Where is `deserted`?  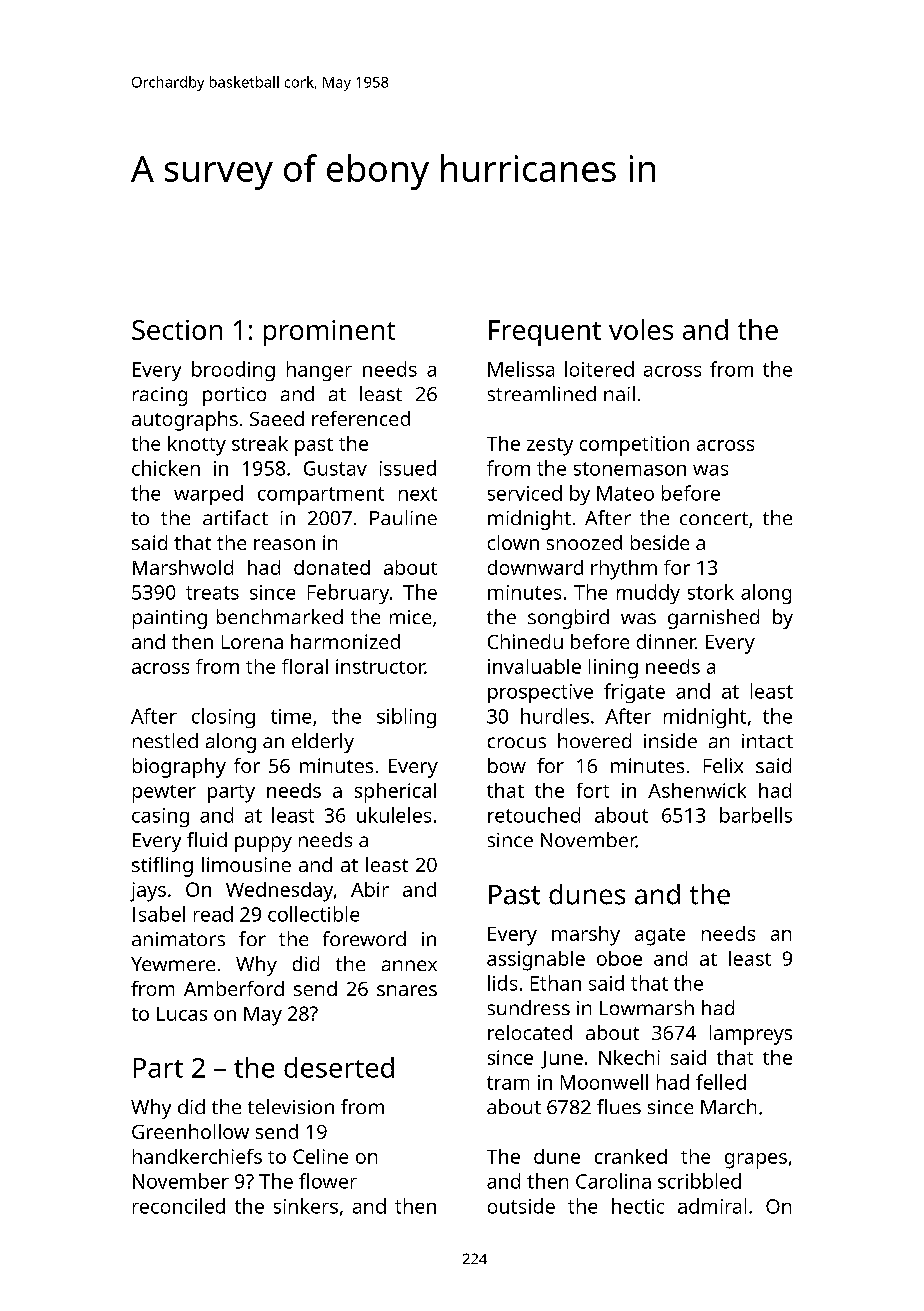
deserted is located at coordinates (339, 1067).
